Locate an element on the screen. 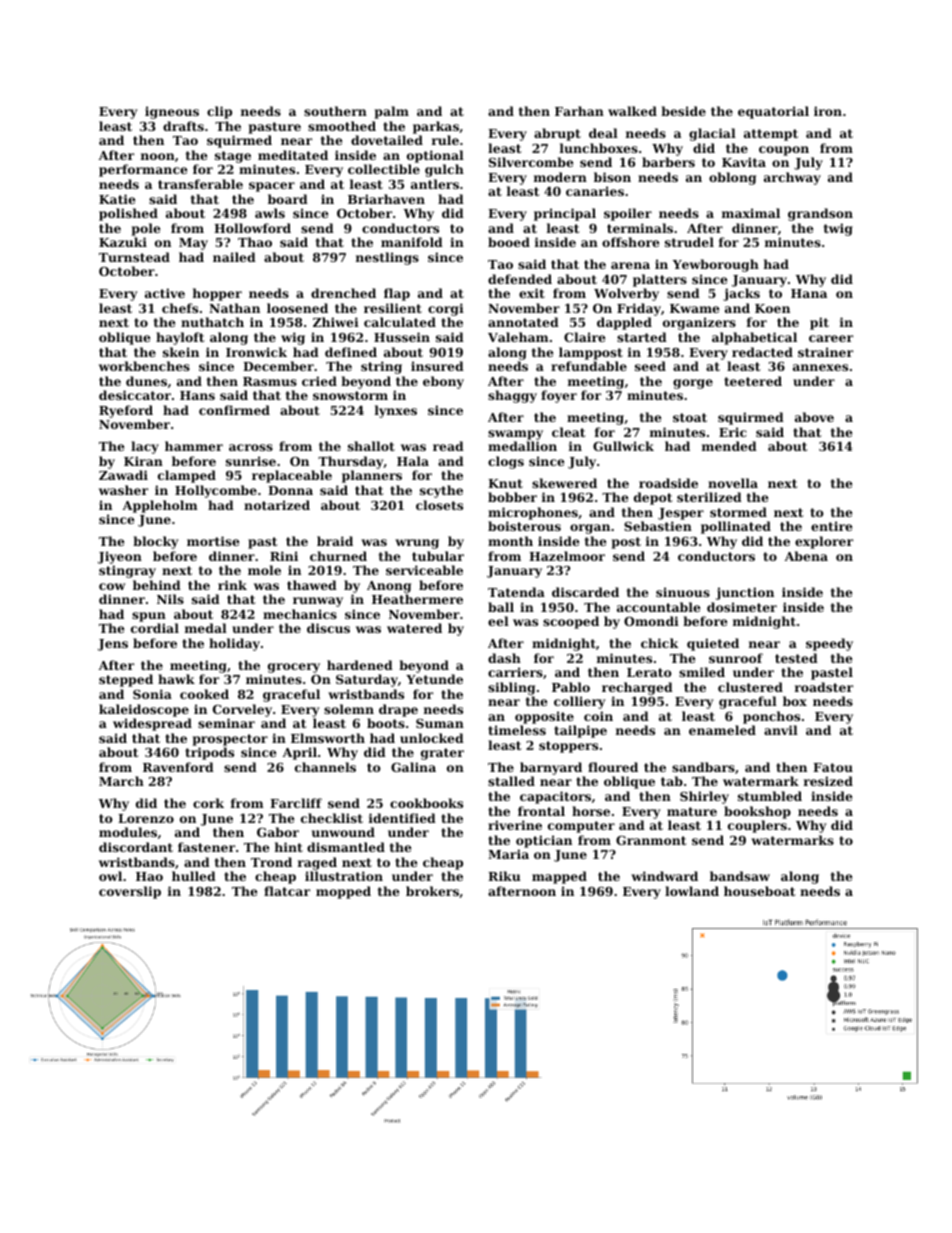 Image resolution: width=952 pixels, height=1233 pixels. igneous is located at coordinates (172, 112).
